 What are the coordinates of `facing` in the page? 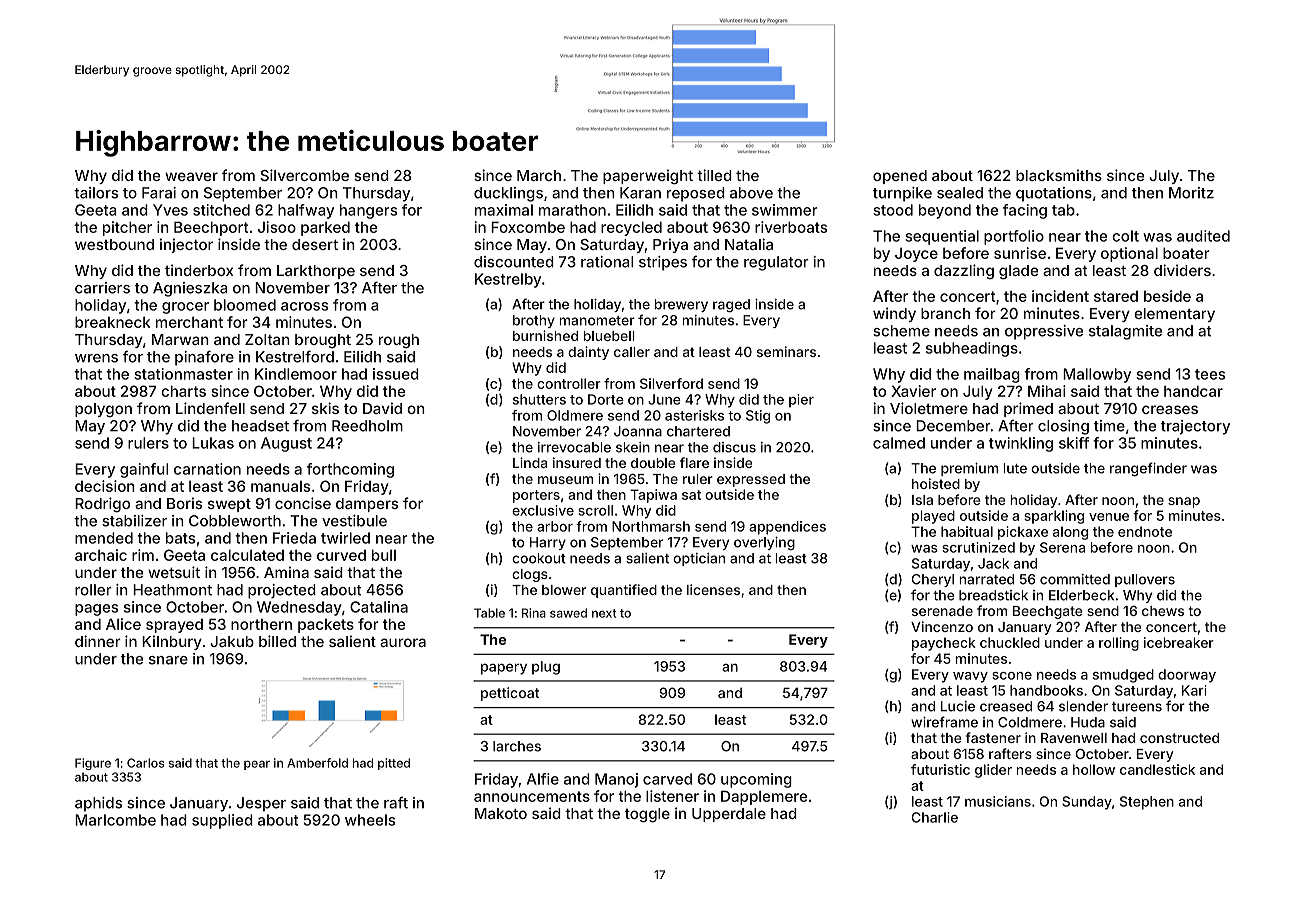 It's located at (1025, 211).
